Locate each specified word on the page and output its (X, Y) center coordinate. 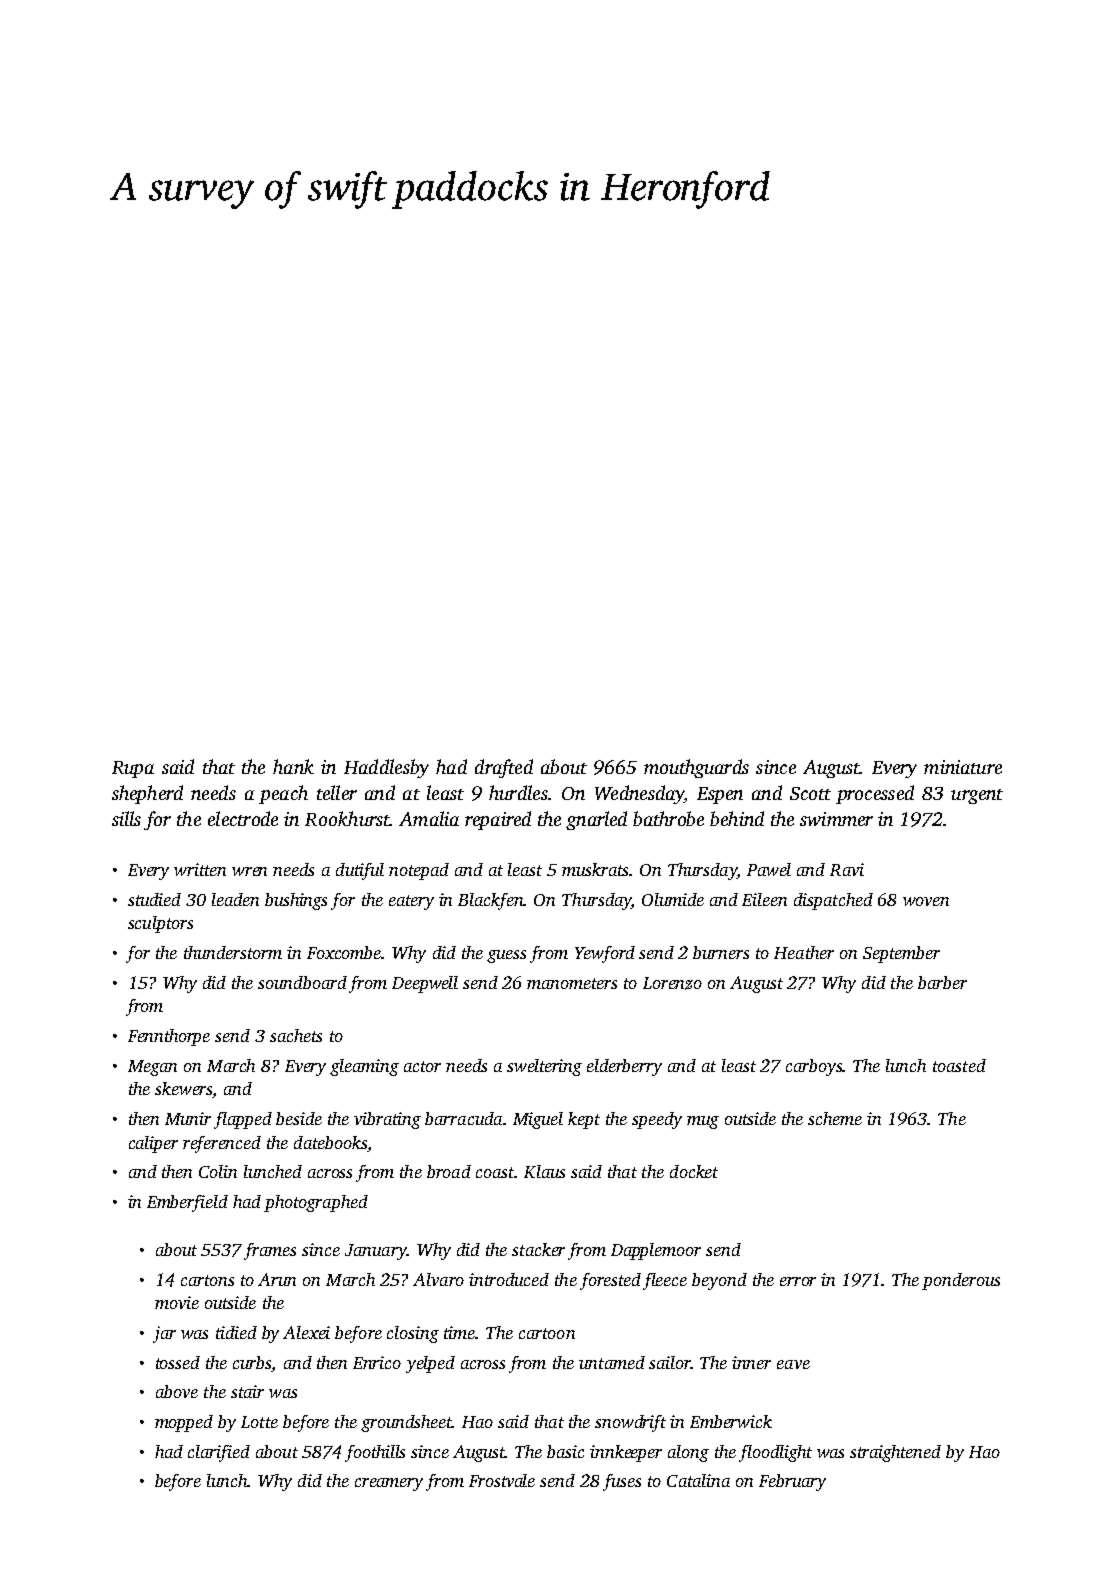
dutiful (360, 871)
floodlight (775, 1453)
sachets (296, 1035)
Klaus (544, 1171)
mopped (184, 1423)
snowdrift (630, 1423)
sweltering (544, 1067)
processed (875, 794)
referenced (222, 1144)
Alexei (306, 1332)
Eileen (764, 899)
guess (506, 956)
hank (293, 766)
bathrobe (668, 818)
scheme (835, 1118)
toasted (959, 1065)
